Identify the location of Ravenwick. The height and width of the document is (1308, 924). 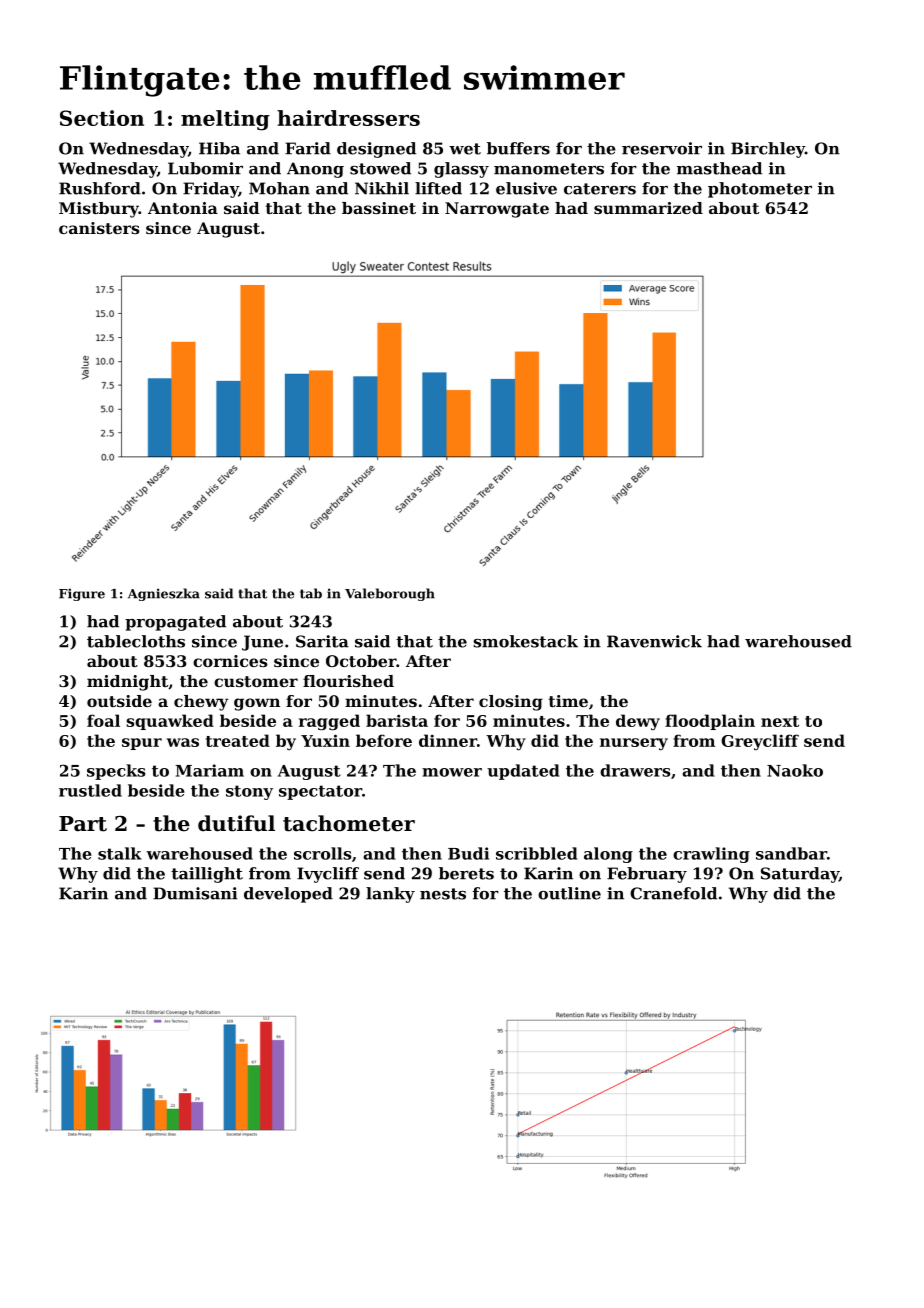
(654, 641).
